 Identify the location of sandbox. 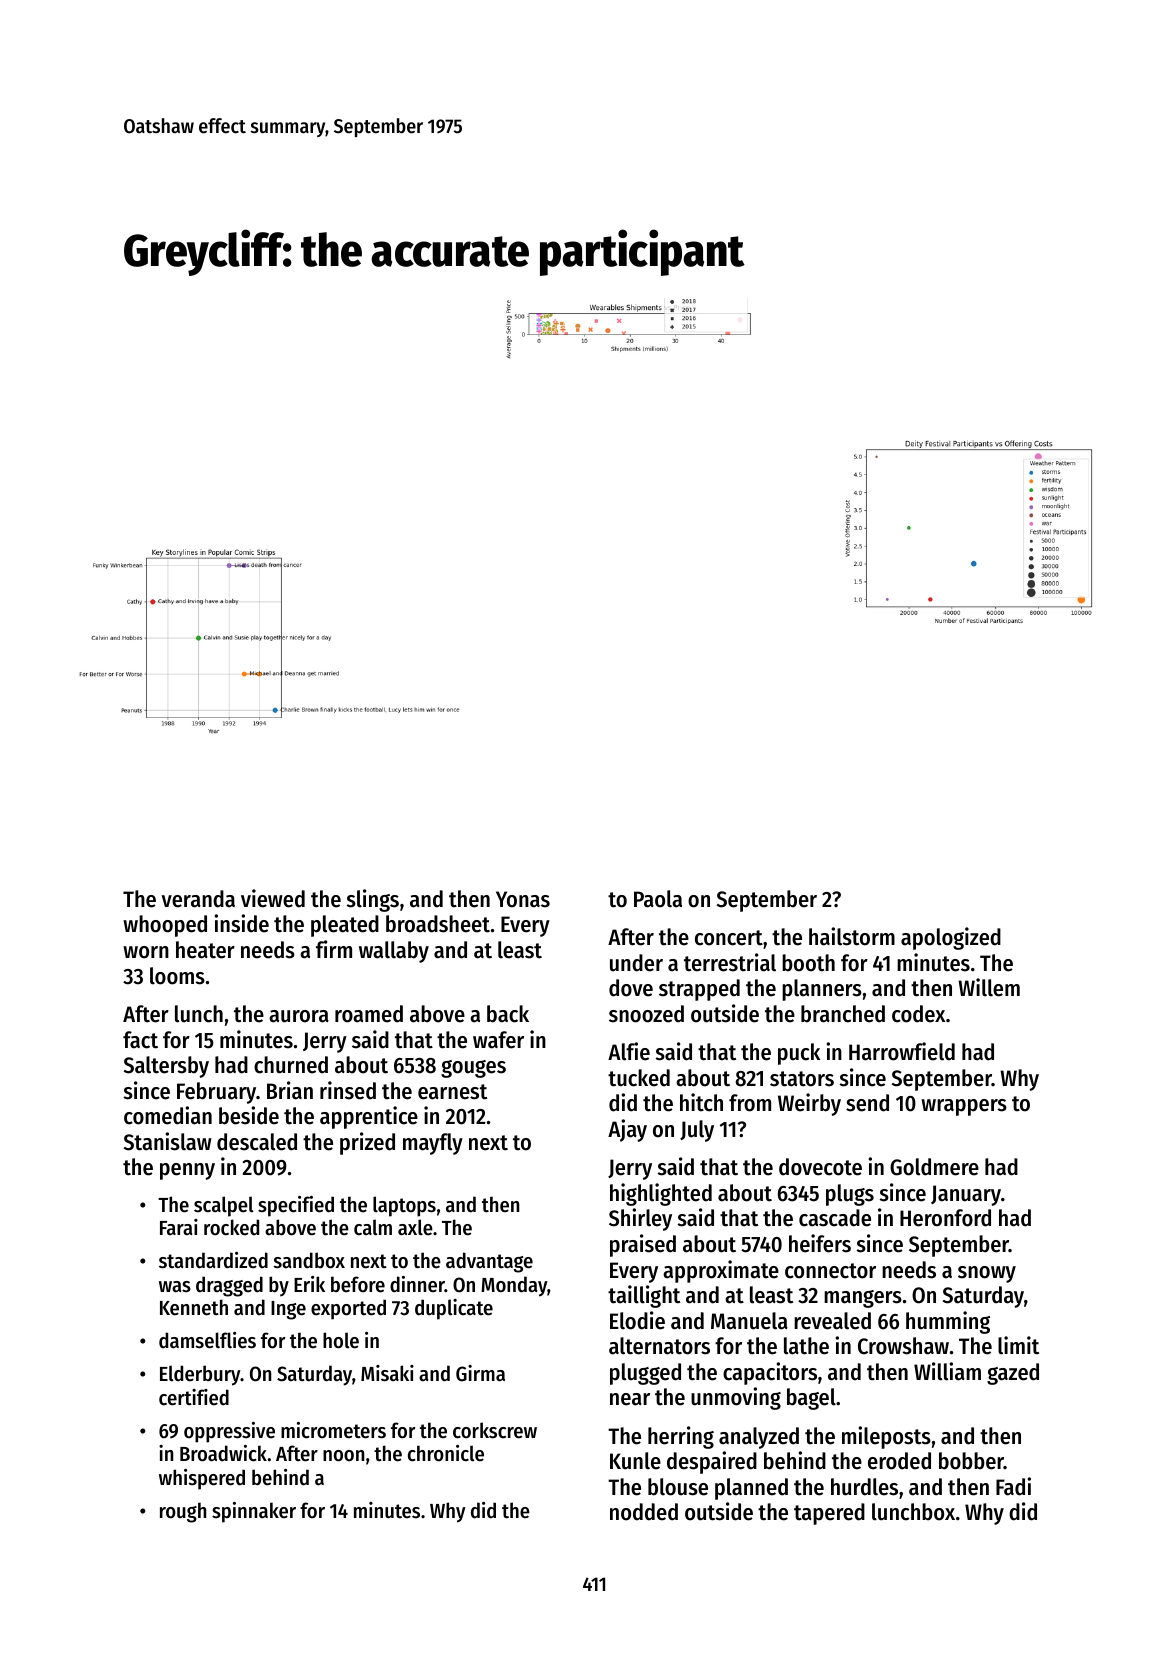
(309, 1260).
